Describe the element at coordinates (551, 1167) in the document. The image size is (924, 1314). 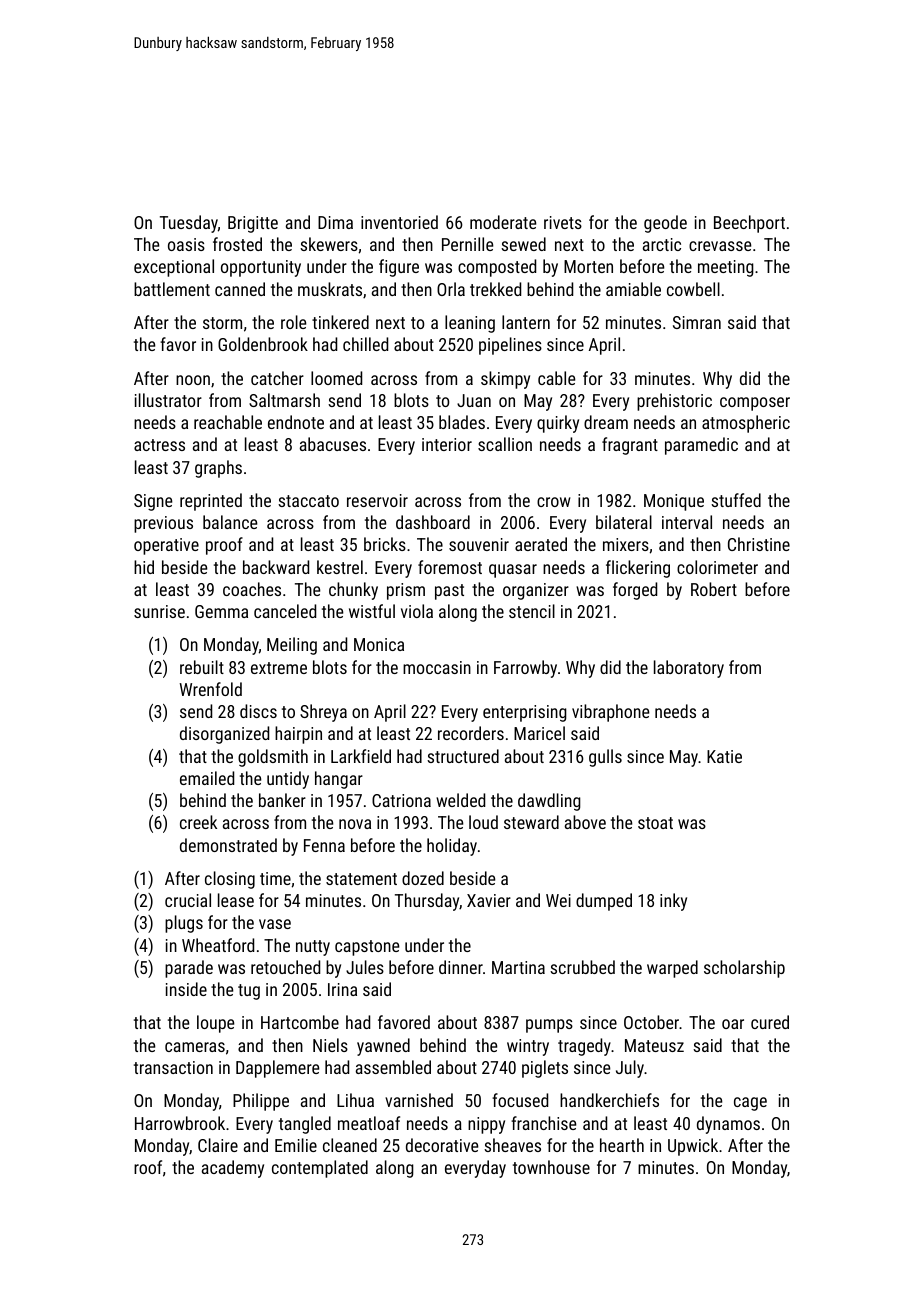
I see `townhouse` at that location.
